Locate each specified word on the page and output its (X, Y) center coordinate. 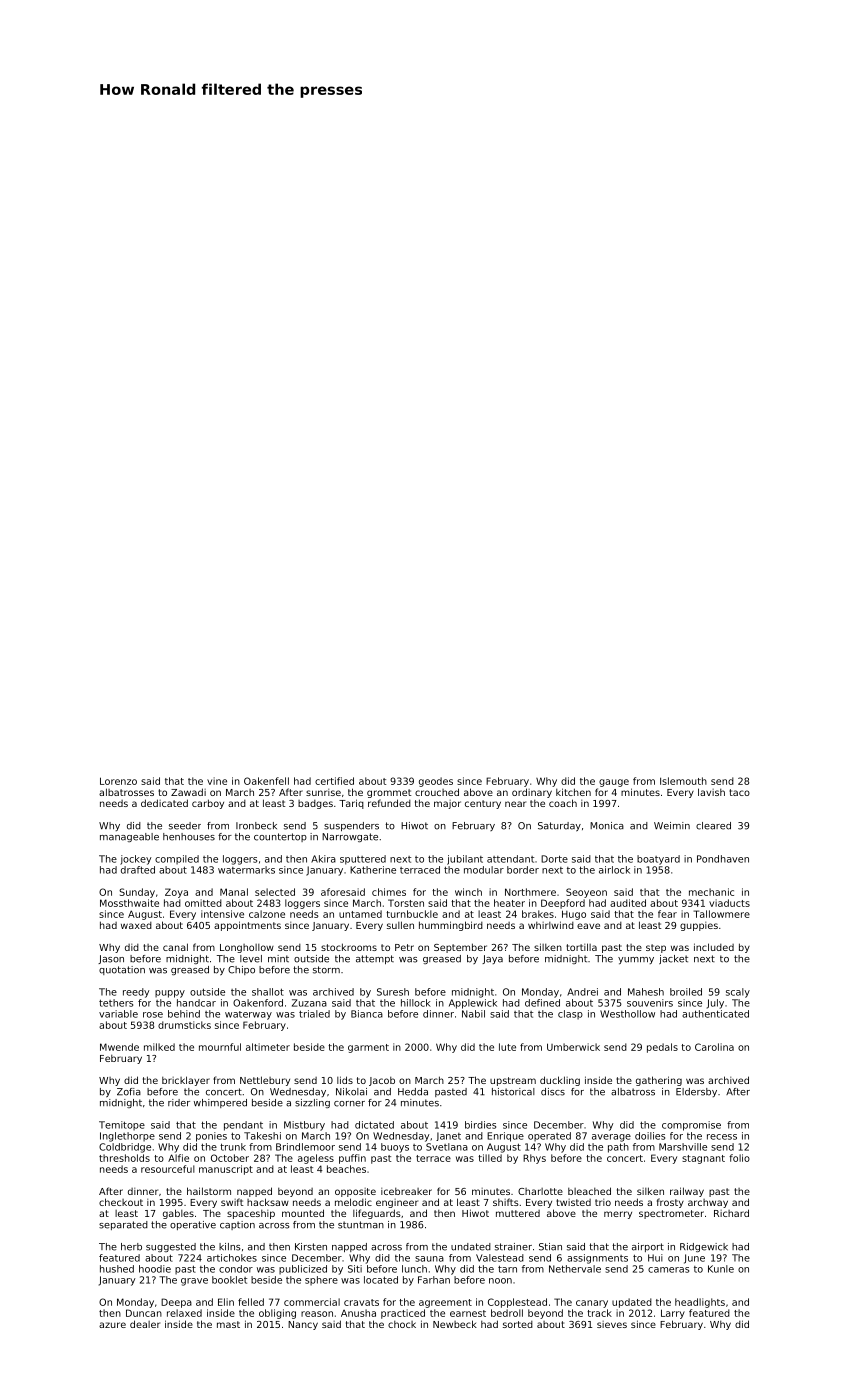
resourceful (168, 1169)
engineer (397, 1203)
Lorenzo (118, 781)
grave (194, 1282)
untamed (360, 914)
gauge (614, 783)
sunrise (323, 792)
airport (648, 1247)
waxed (136, 925)
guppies (699, 926)
